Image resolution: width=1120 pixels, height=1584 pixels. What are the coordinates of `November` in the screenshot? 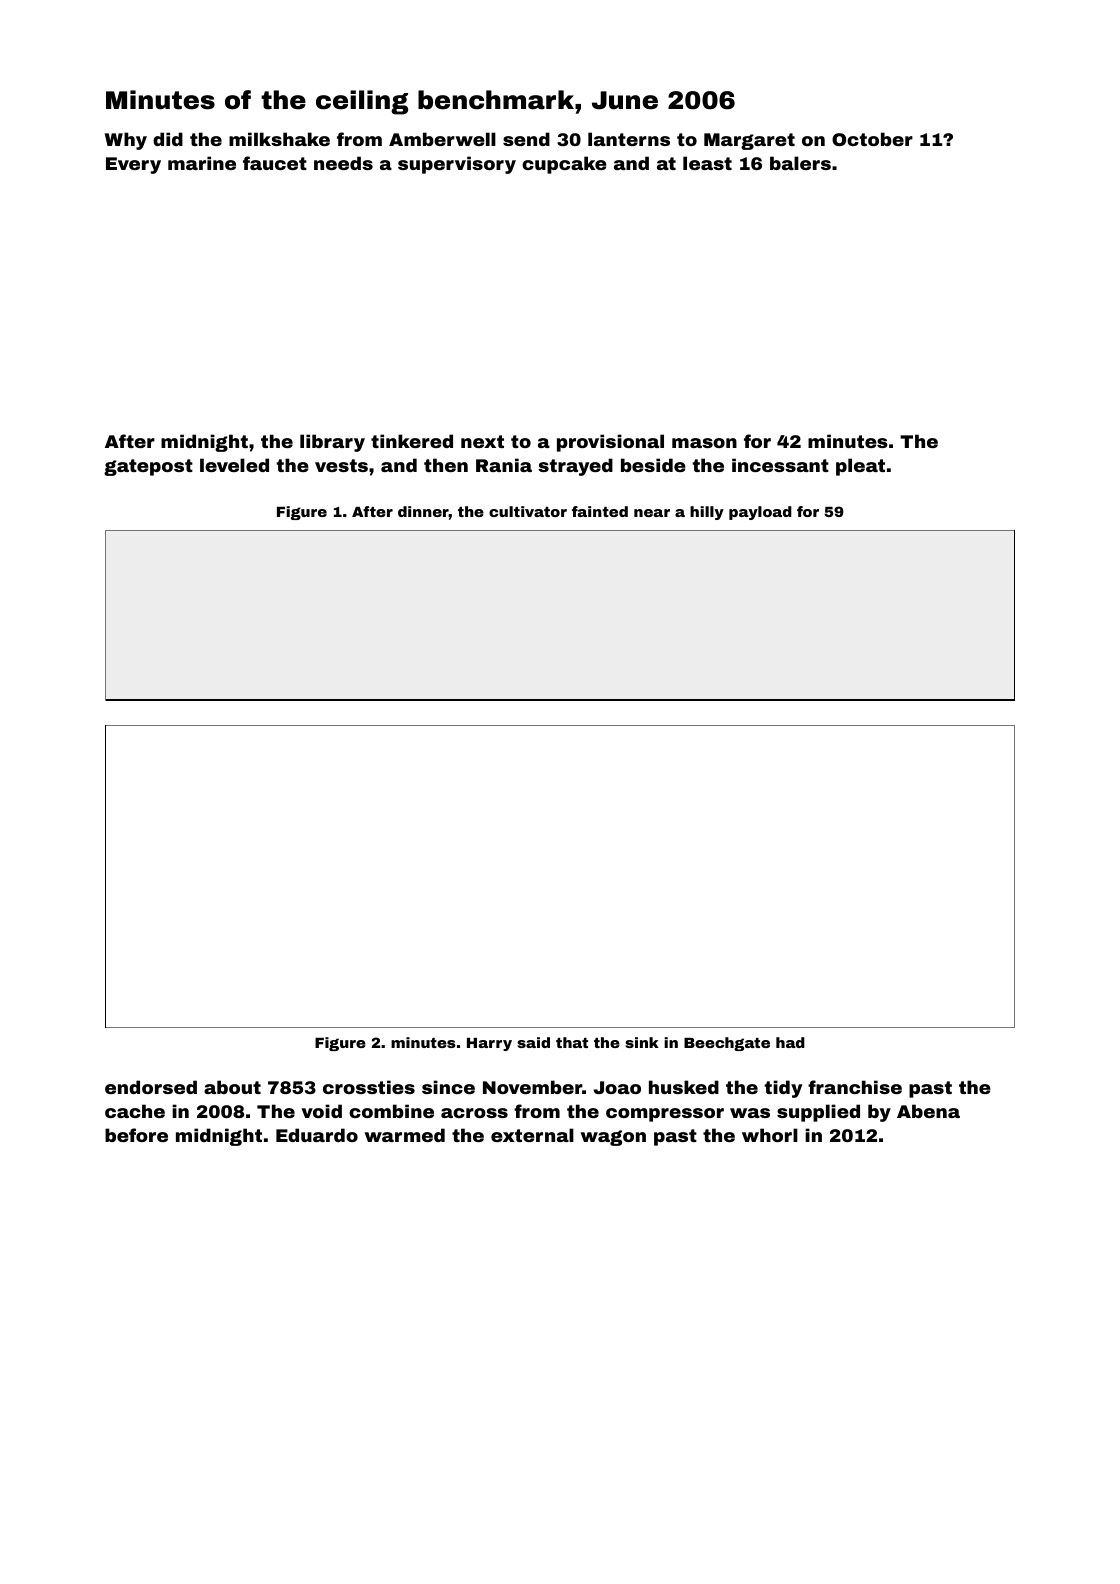 It's located at (532, 1087).
